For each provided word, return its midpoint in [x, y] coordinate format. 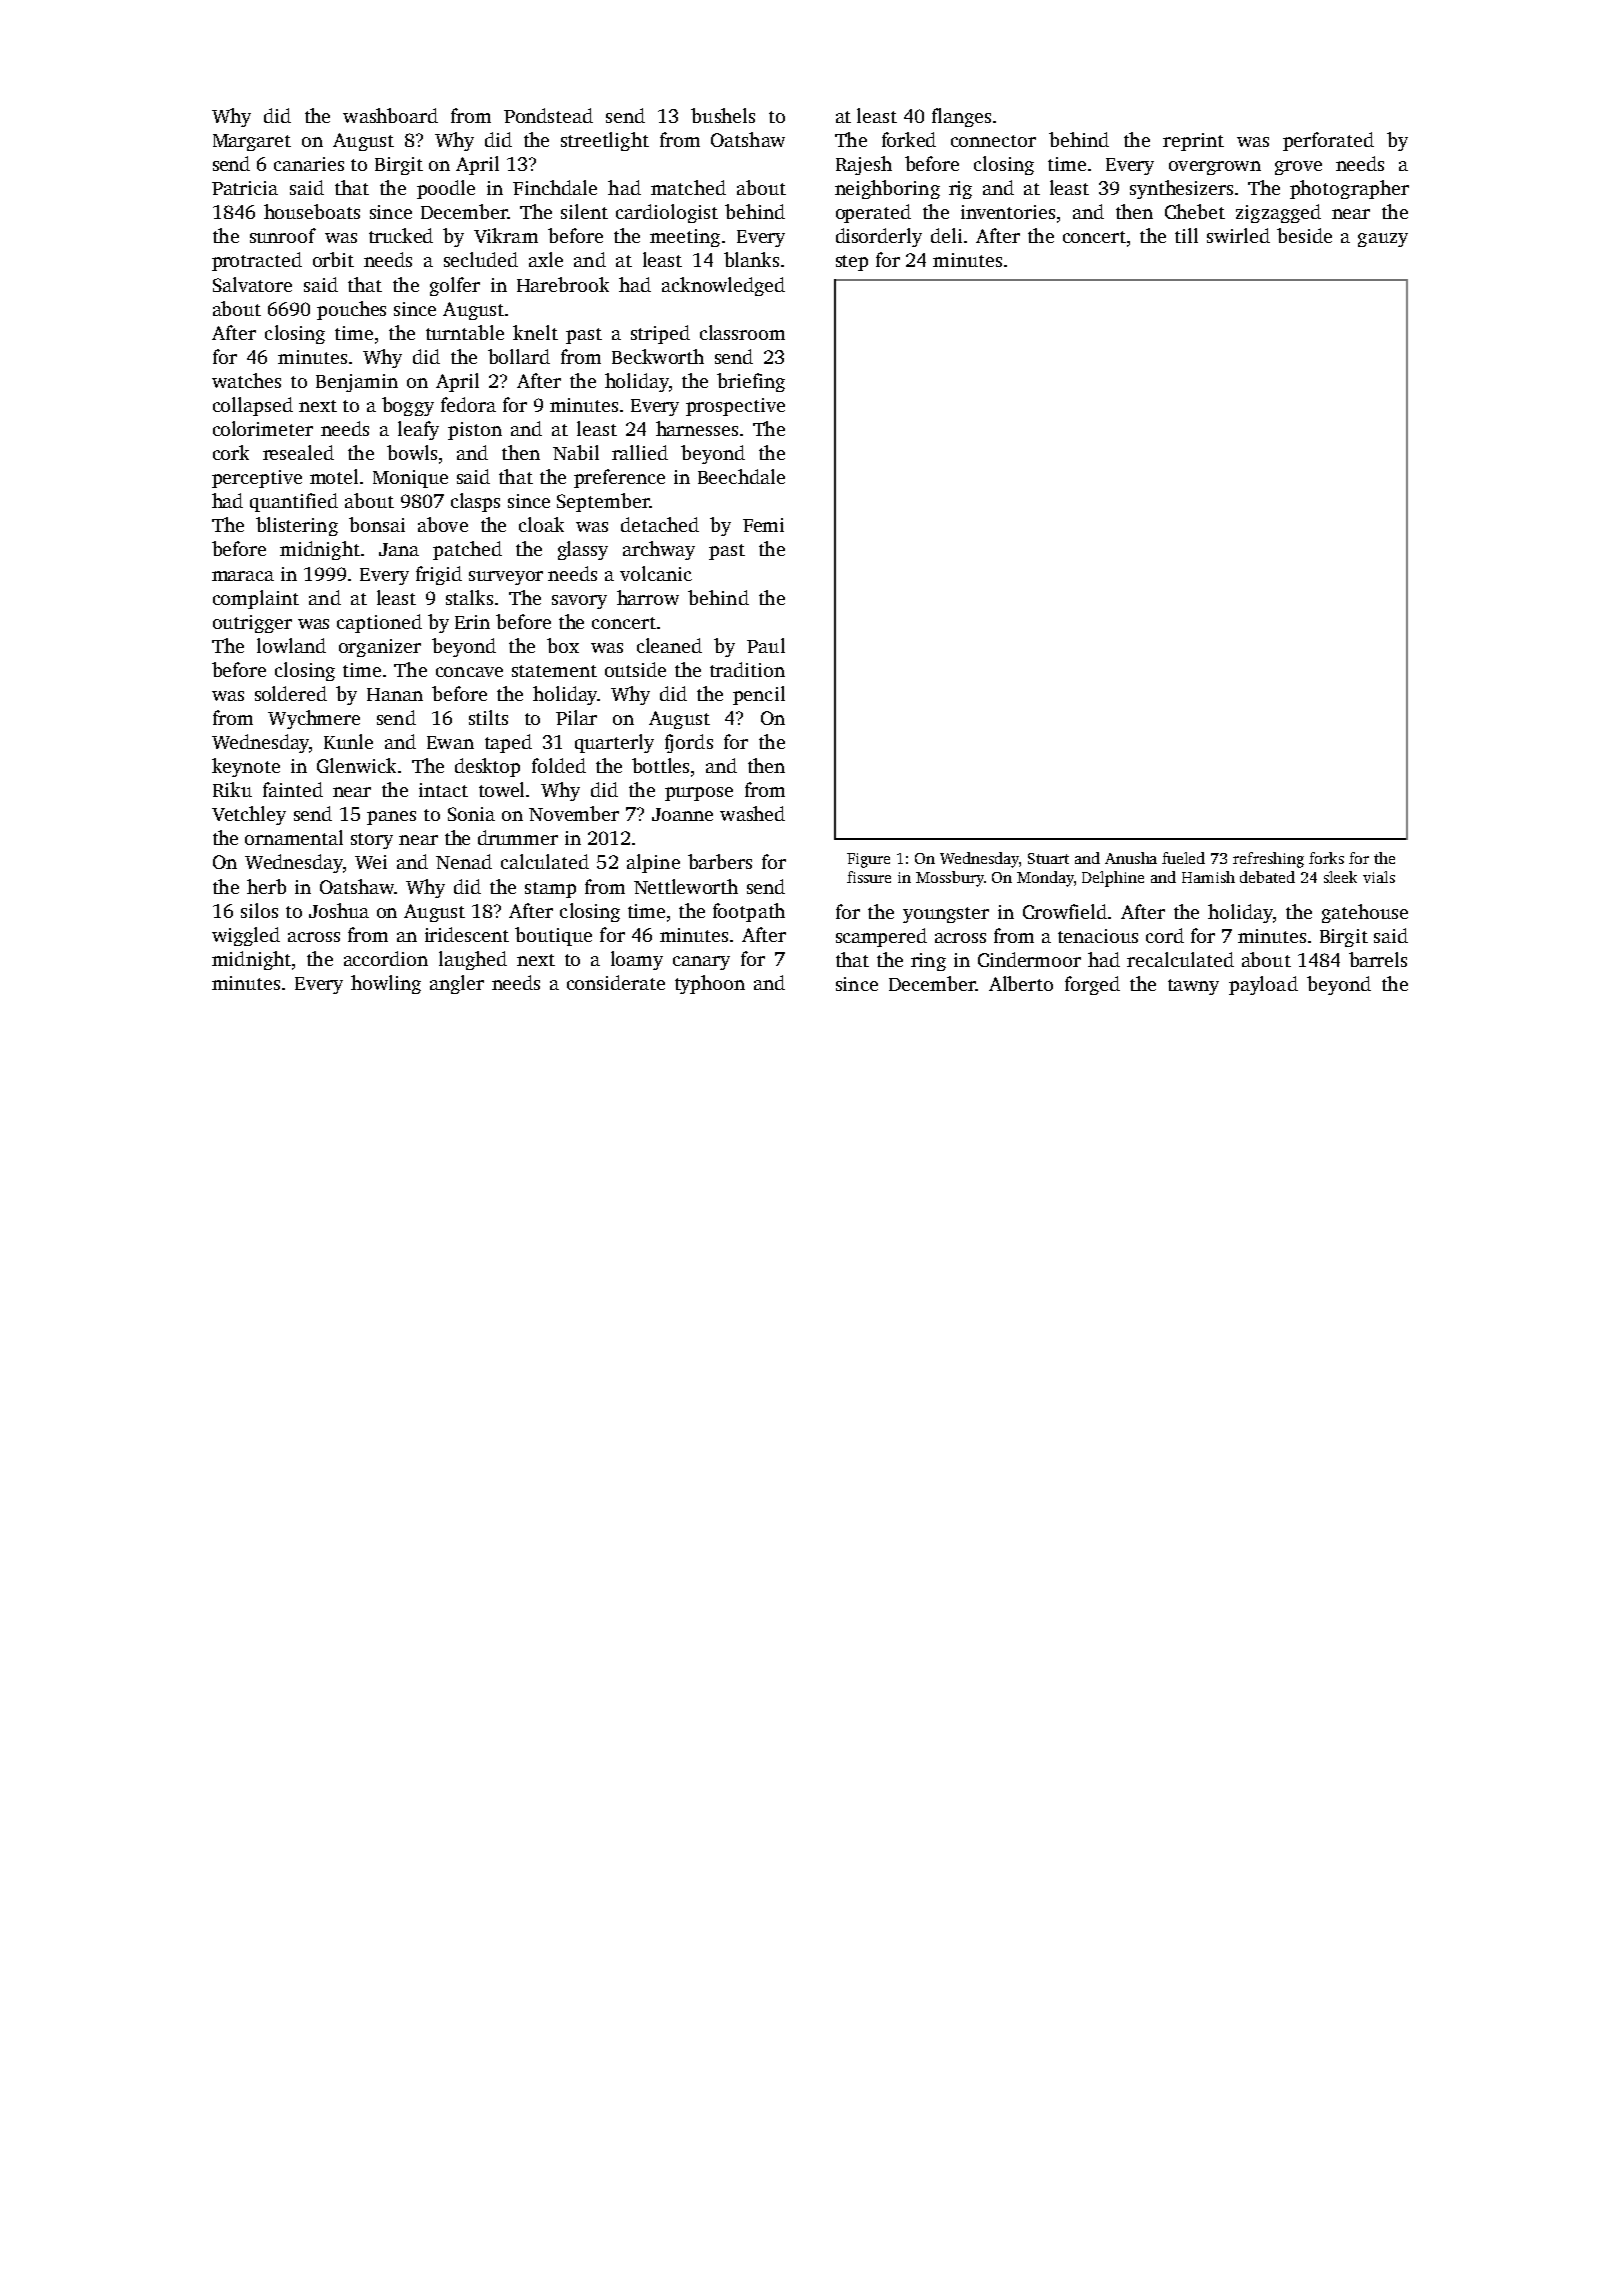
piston [475, 431]
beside [1304, 235]
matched [688, 187]
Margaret [252, 142]
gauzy [1383, 240]
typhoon [710, 984]
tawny [1193, 987]
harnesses [697, 428]
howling [386, 984]
